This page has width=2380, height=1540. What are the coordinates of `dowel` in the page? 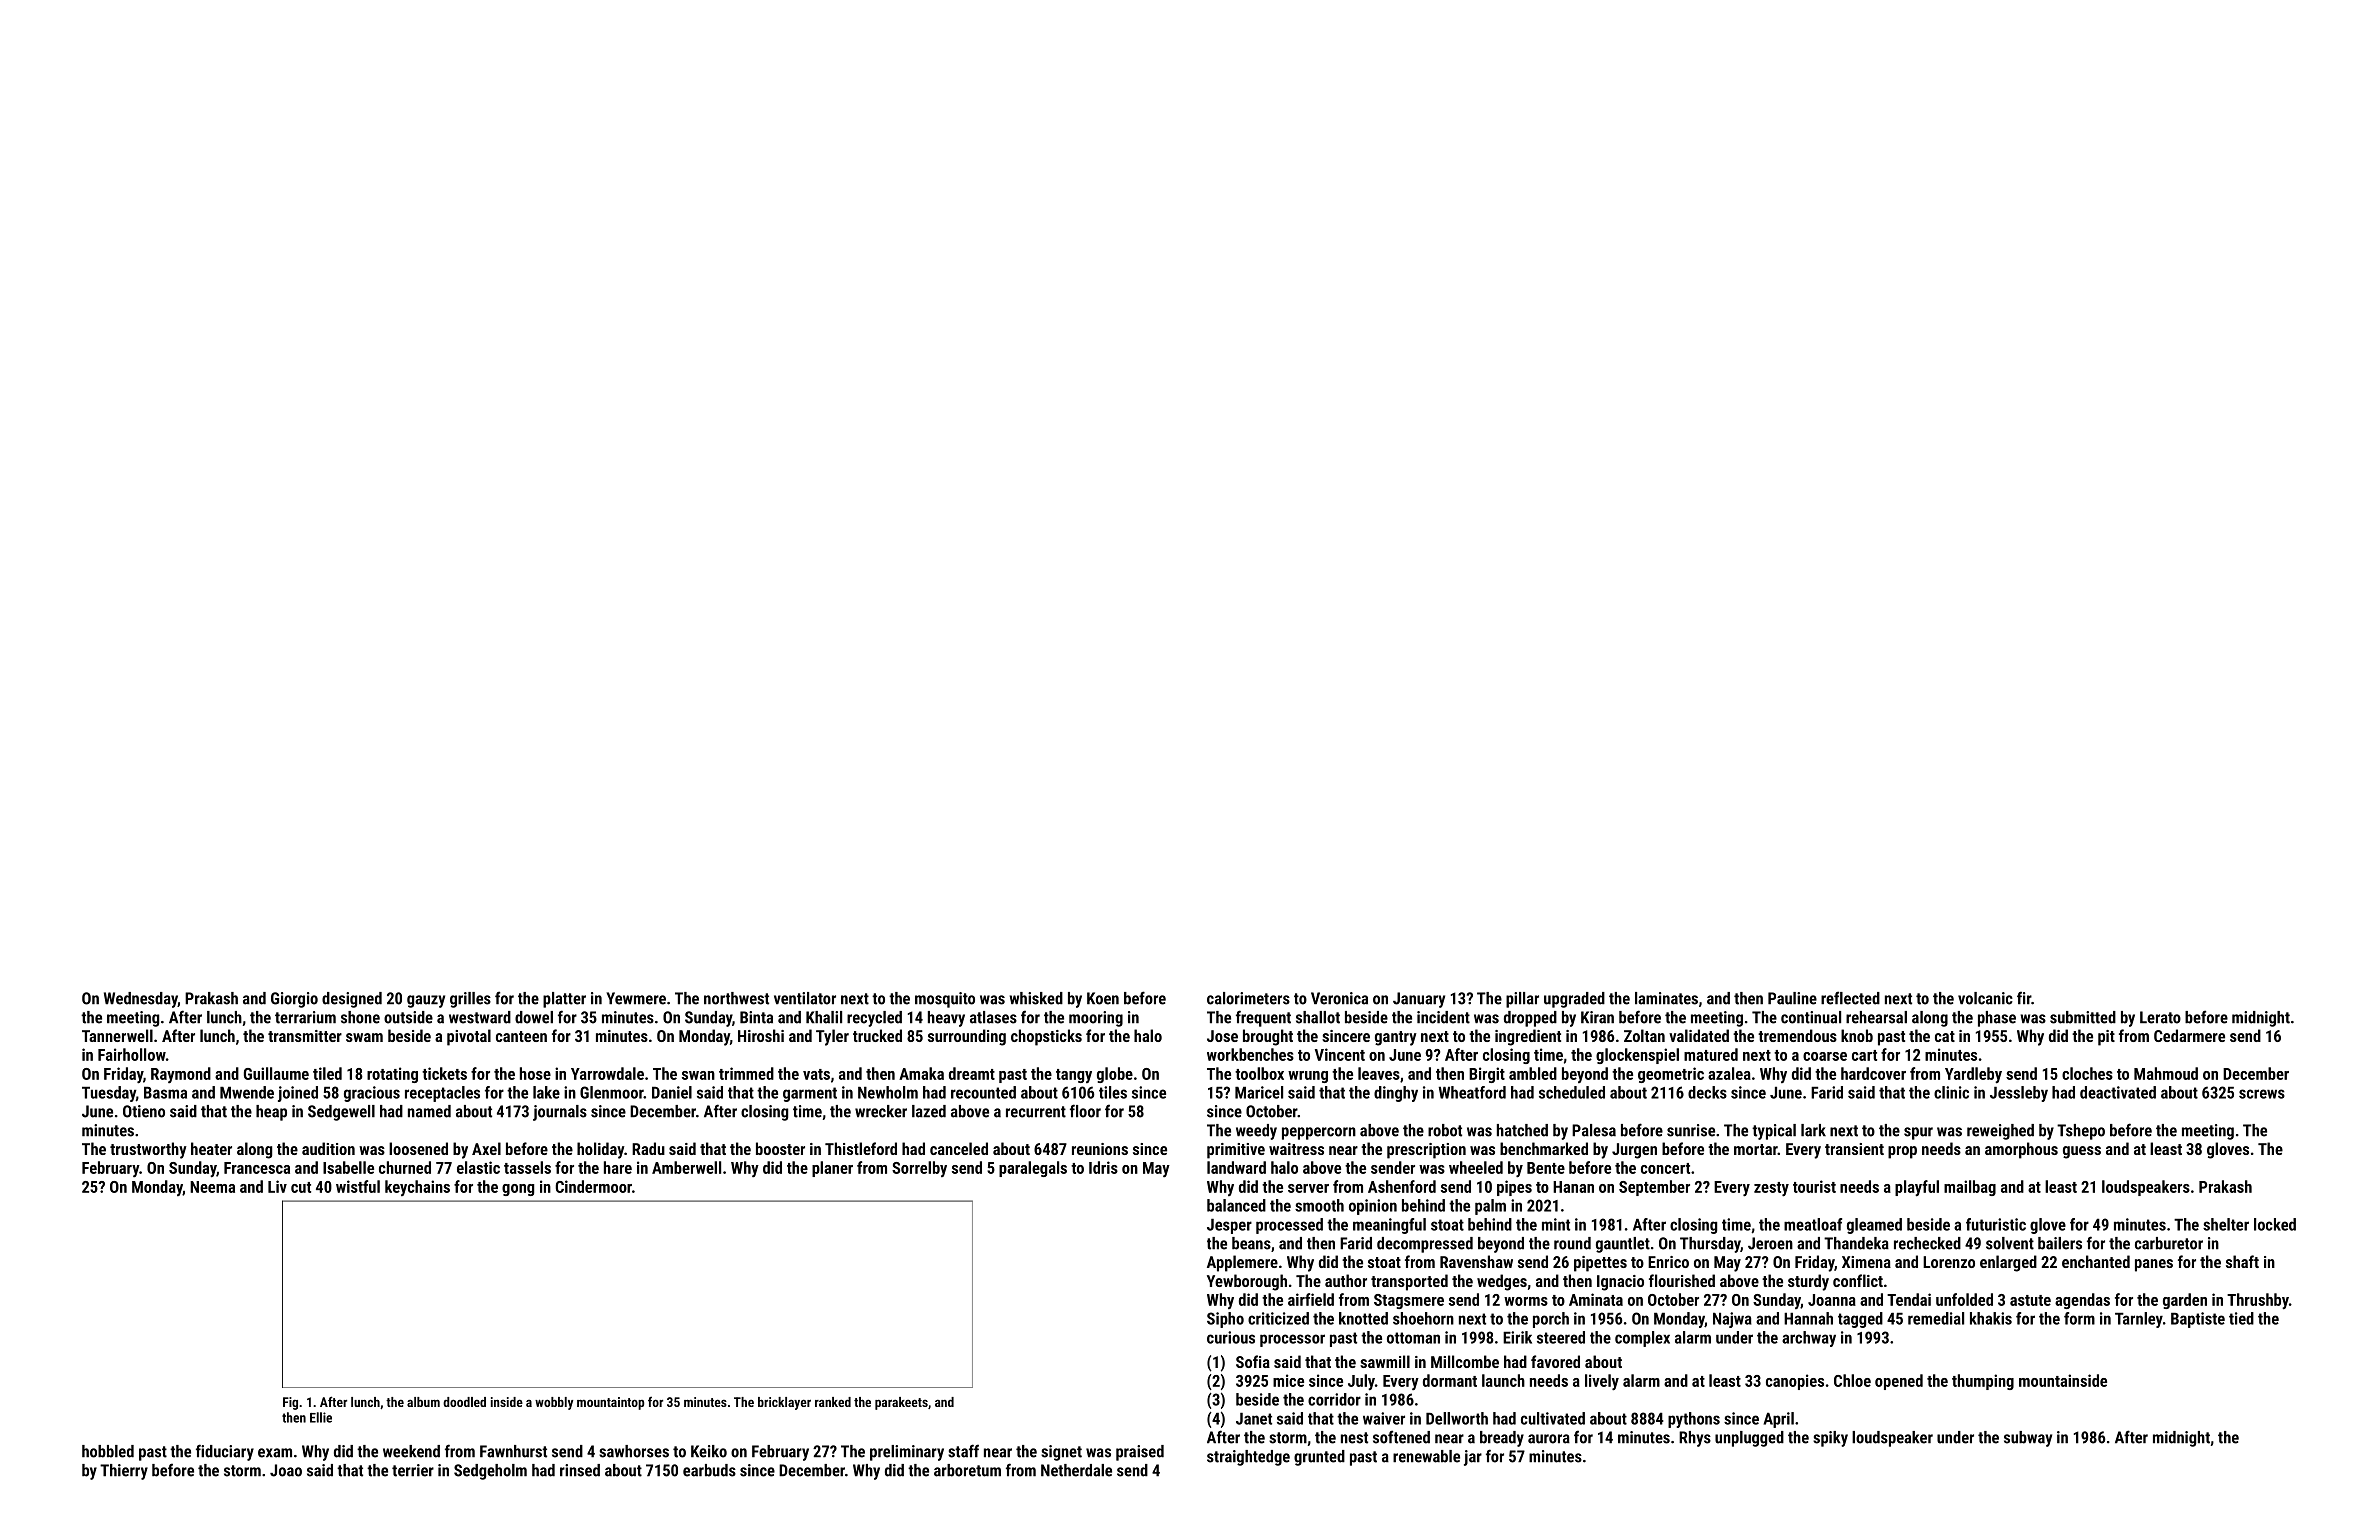 It's located at (534, 1017).
